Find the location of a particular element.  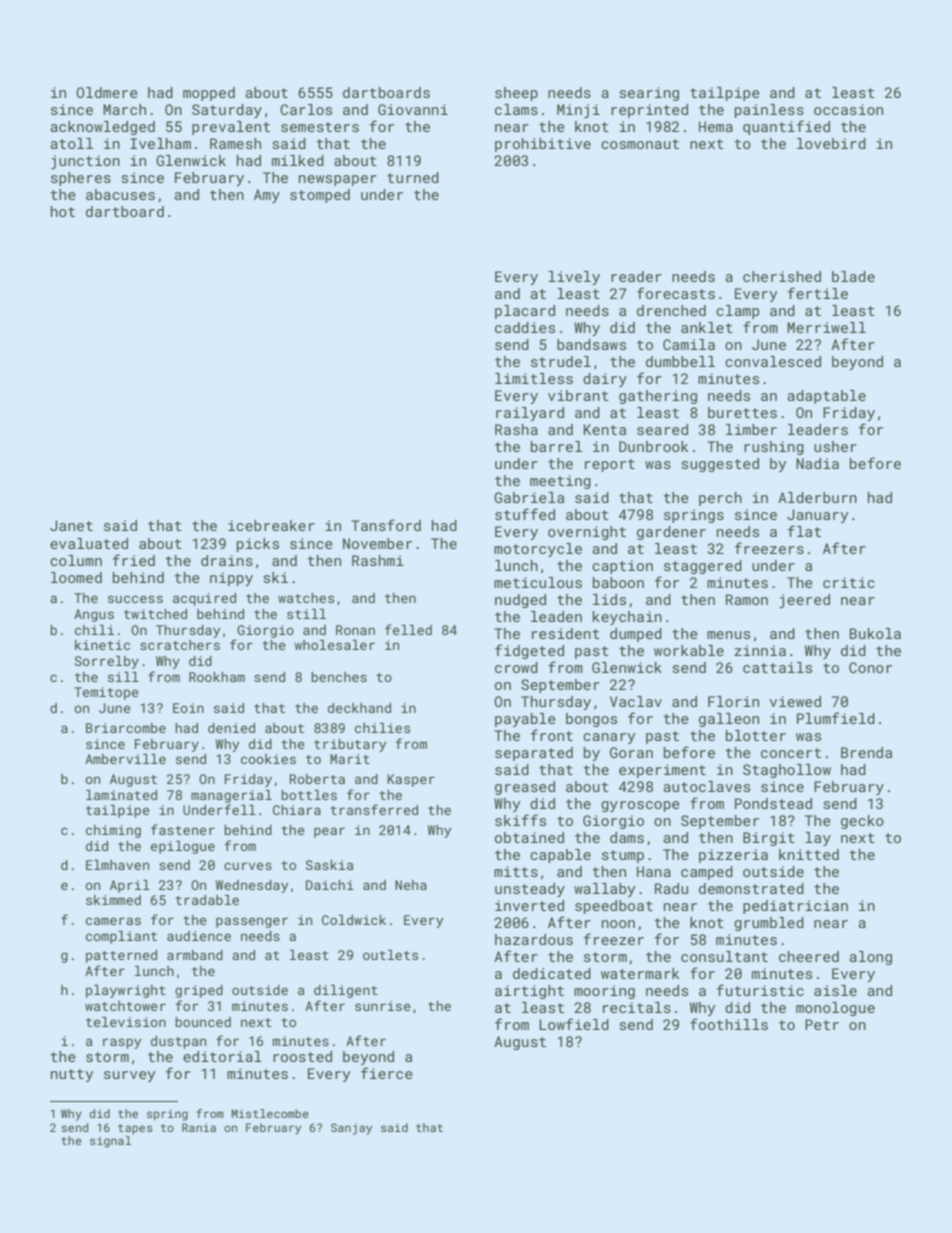

turned is located at coordinates (413, 177).
